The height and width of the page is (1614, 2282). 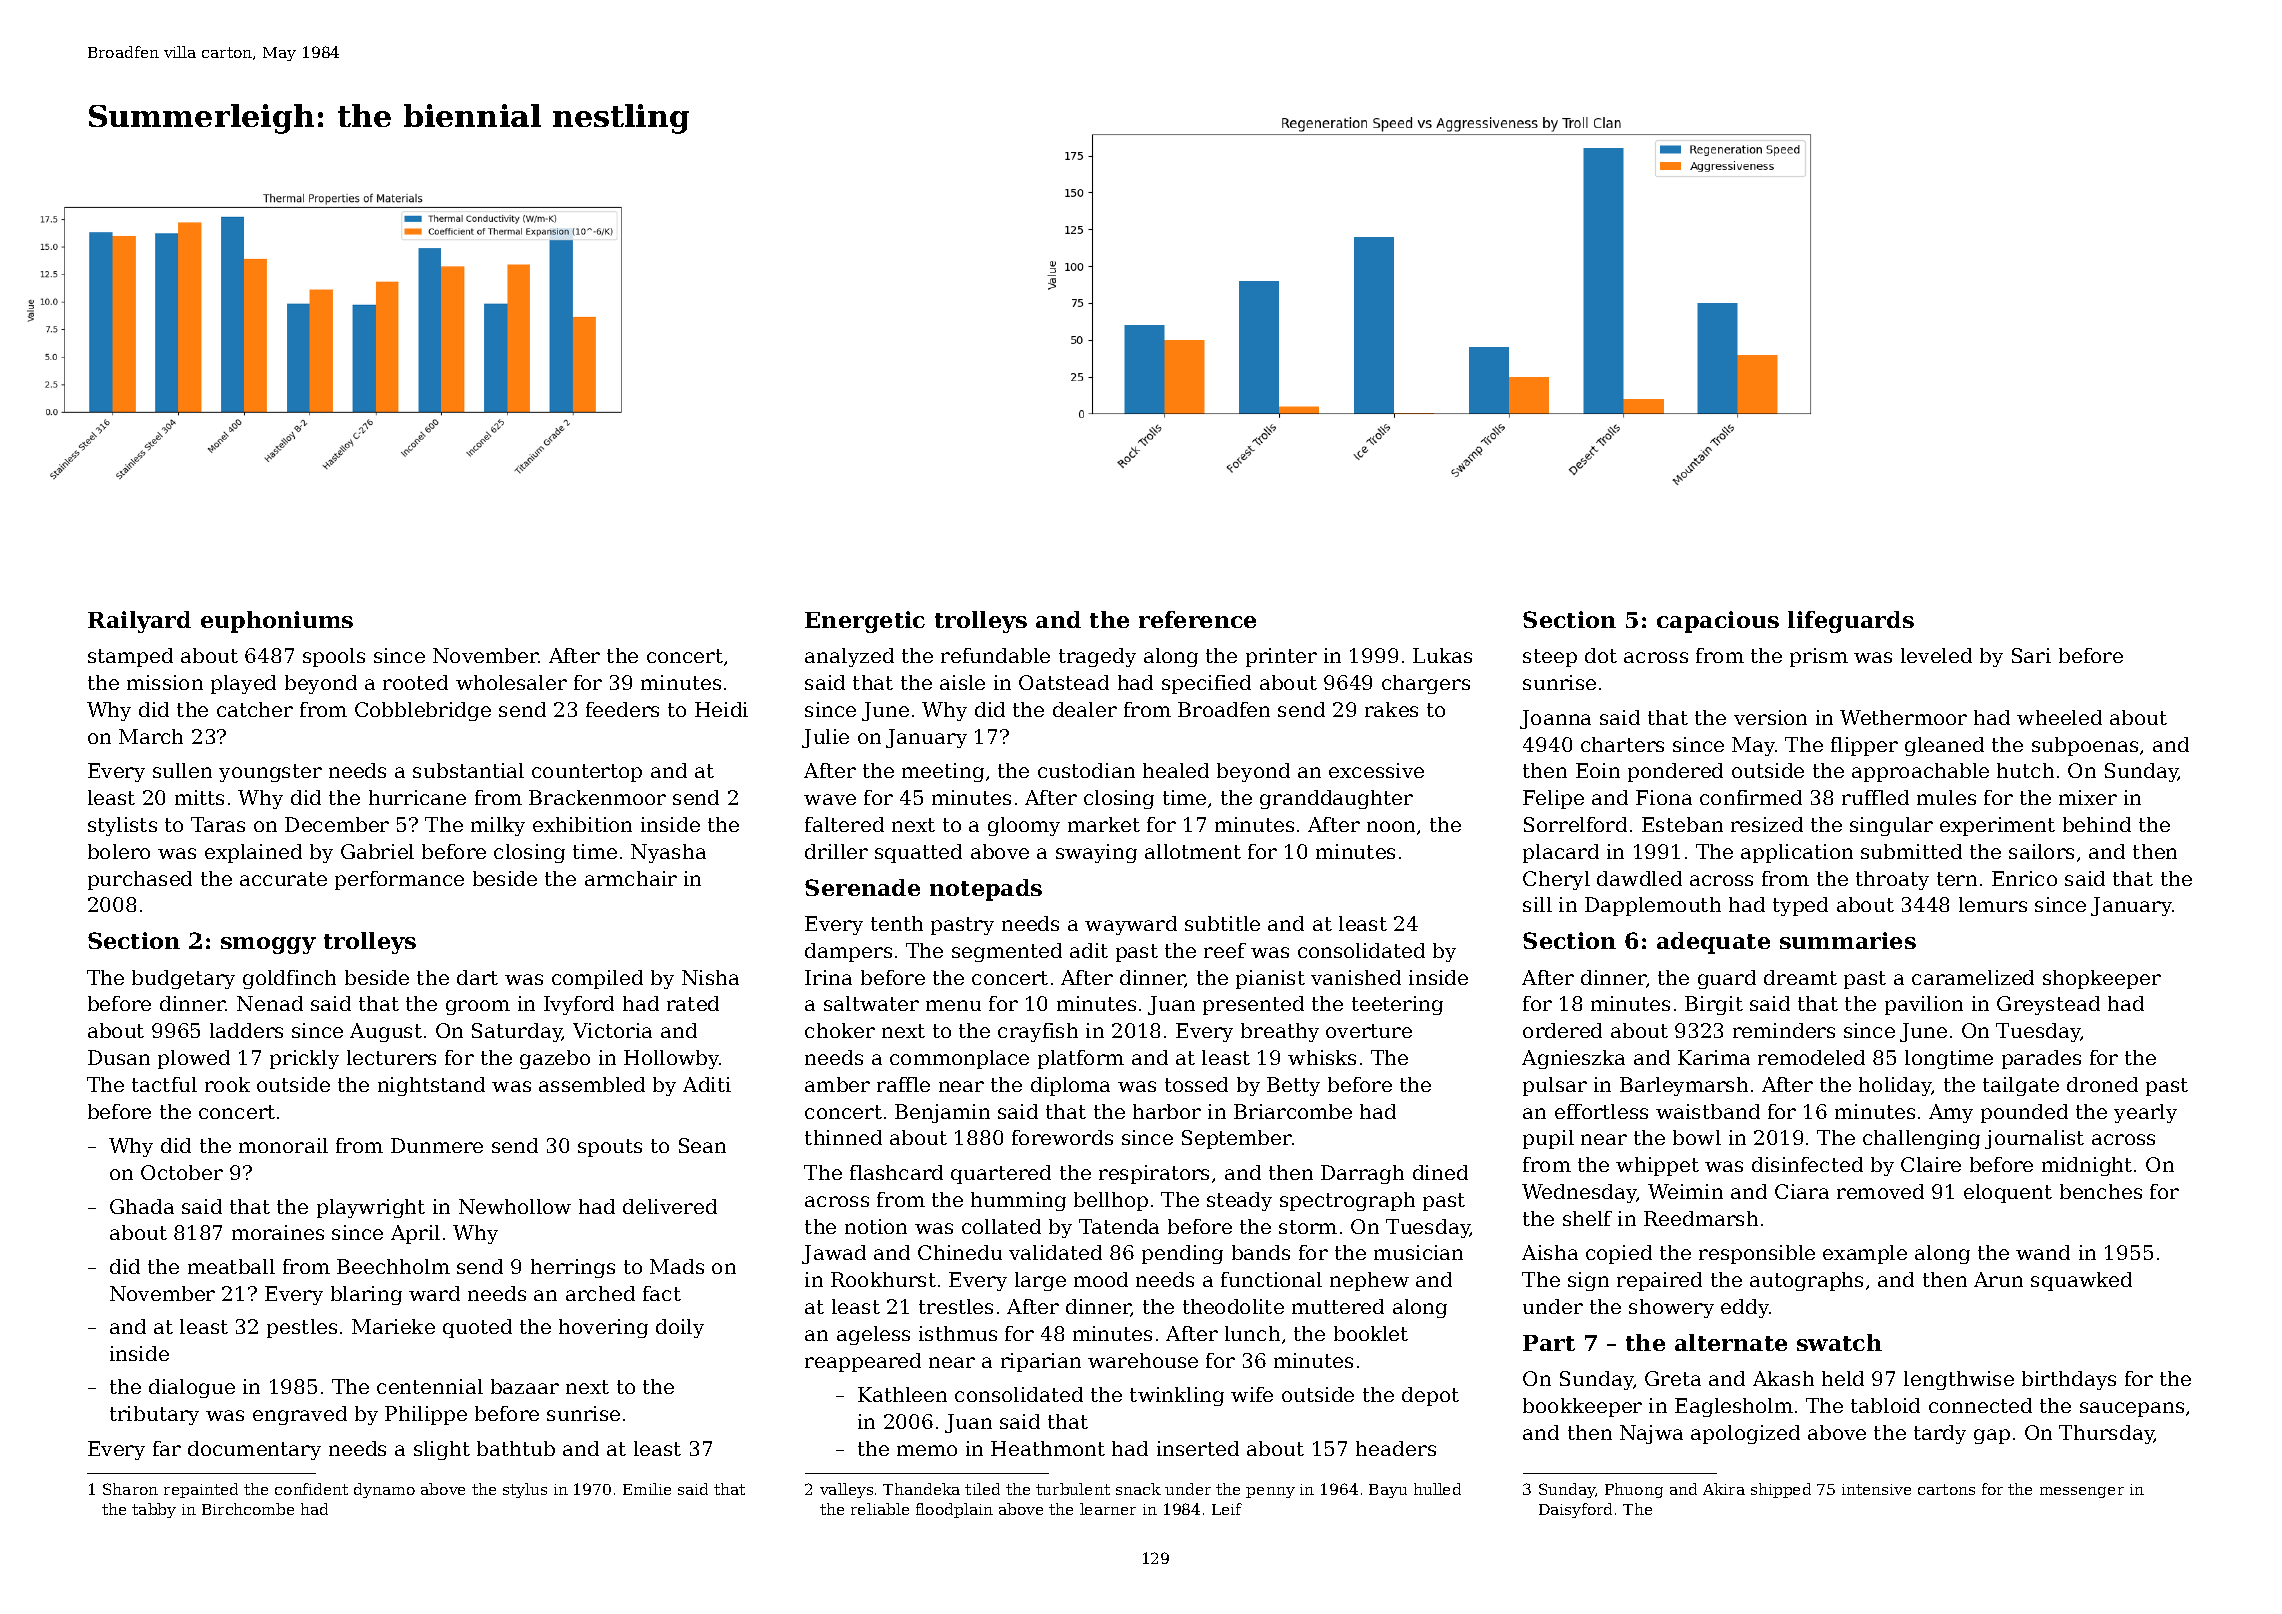 I want to click on Dunmere, so click(x=437, y=1145).
